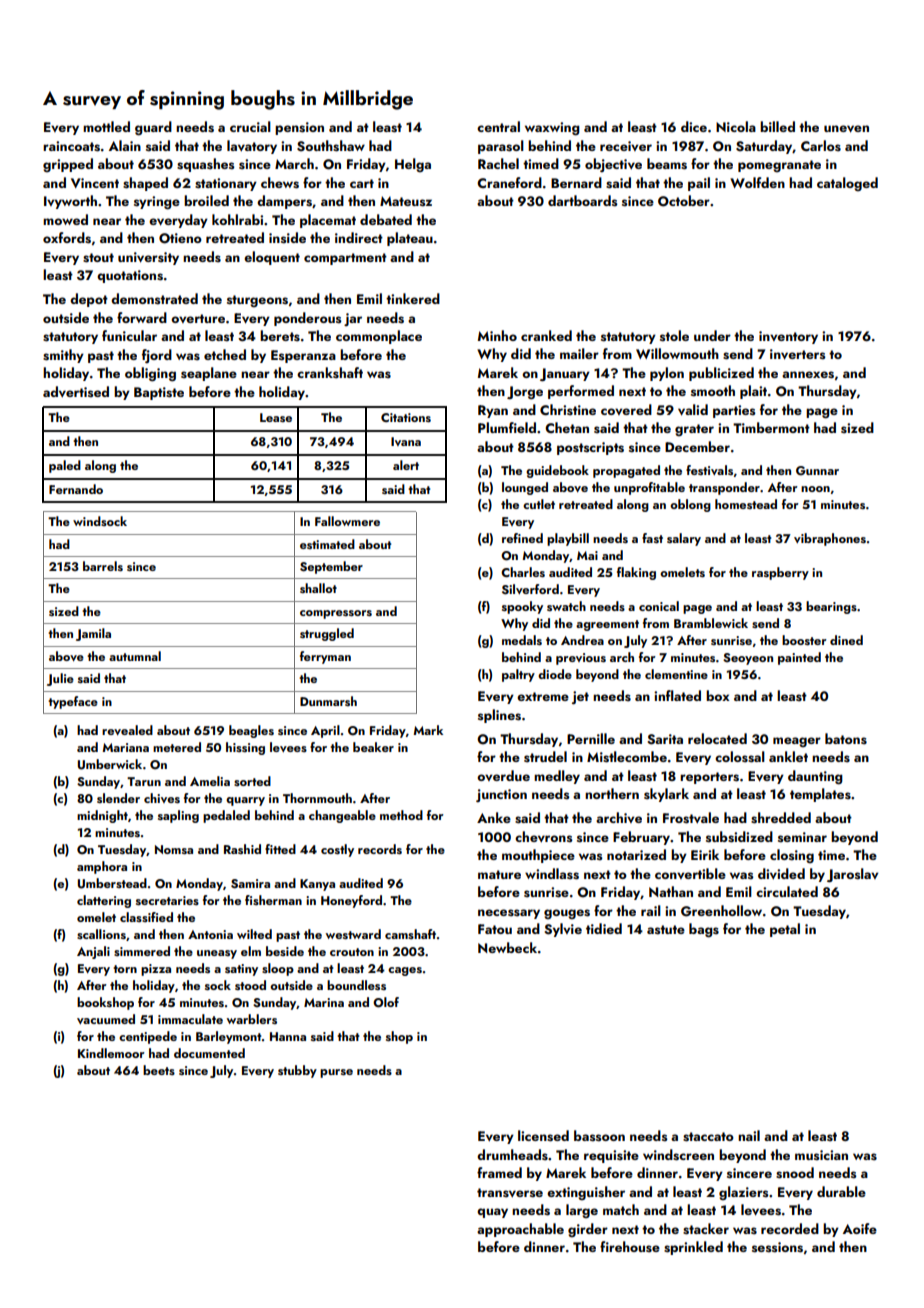 The width and height of the screenshot is (924, 1308). What do you see at coordinates (242, 849) in the screenshot?
I see `Rashid` at bounding box center [242, 849].
